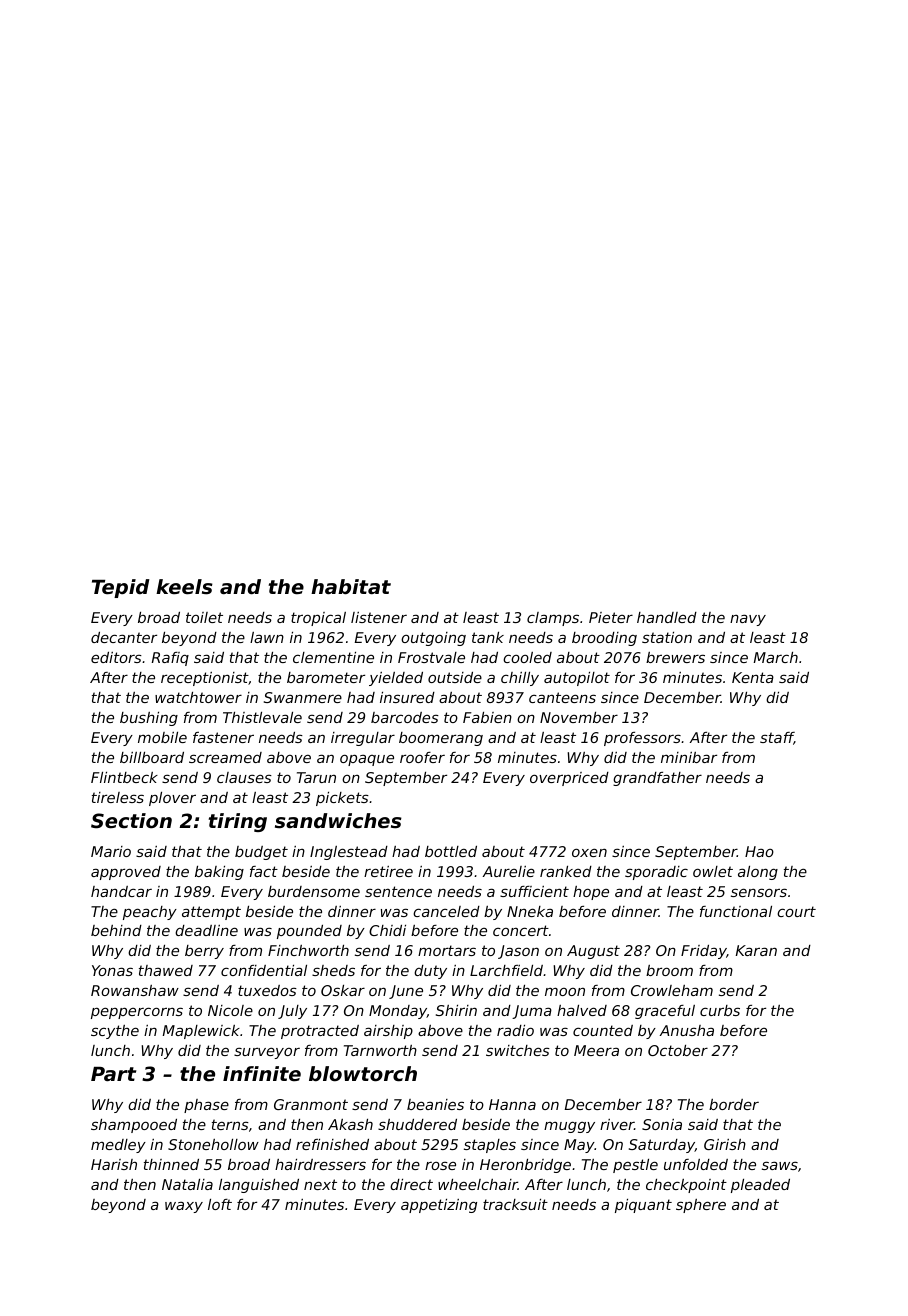 The width and height of the document is (908, 1316). What do you see at coordinates (748, 620) in the document?
I see `navy` at bounding box center [748, 620].
